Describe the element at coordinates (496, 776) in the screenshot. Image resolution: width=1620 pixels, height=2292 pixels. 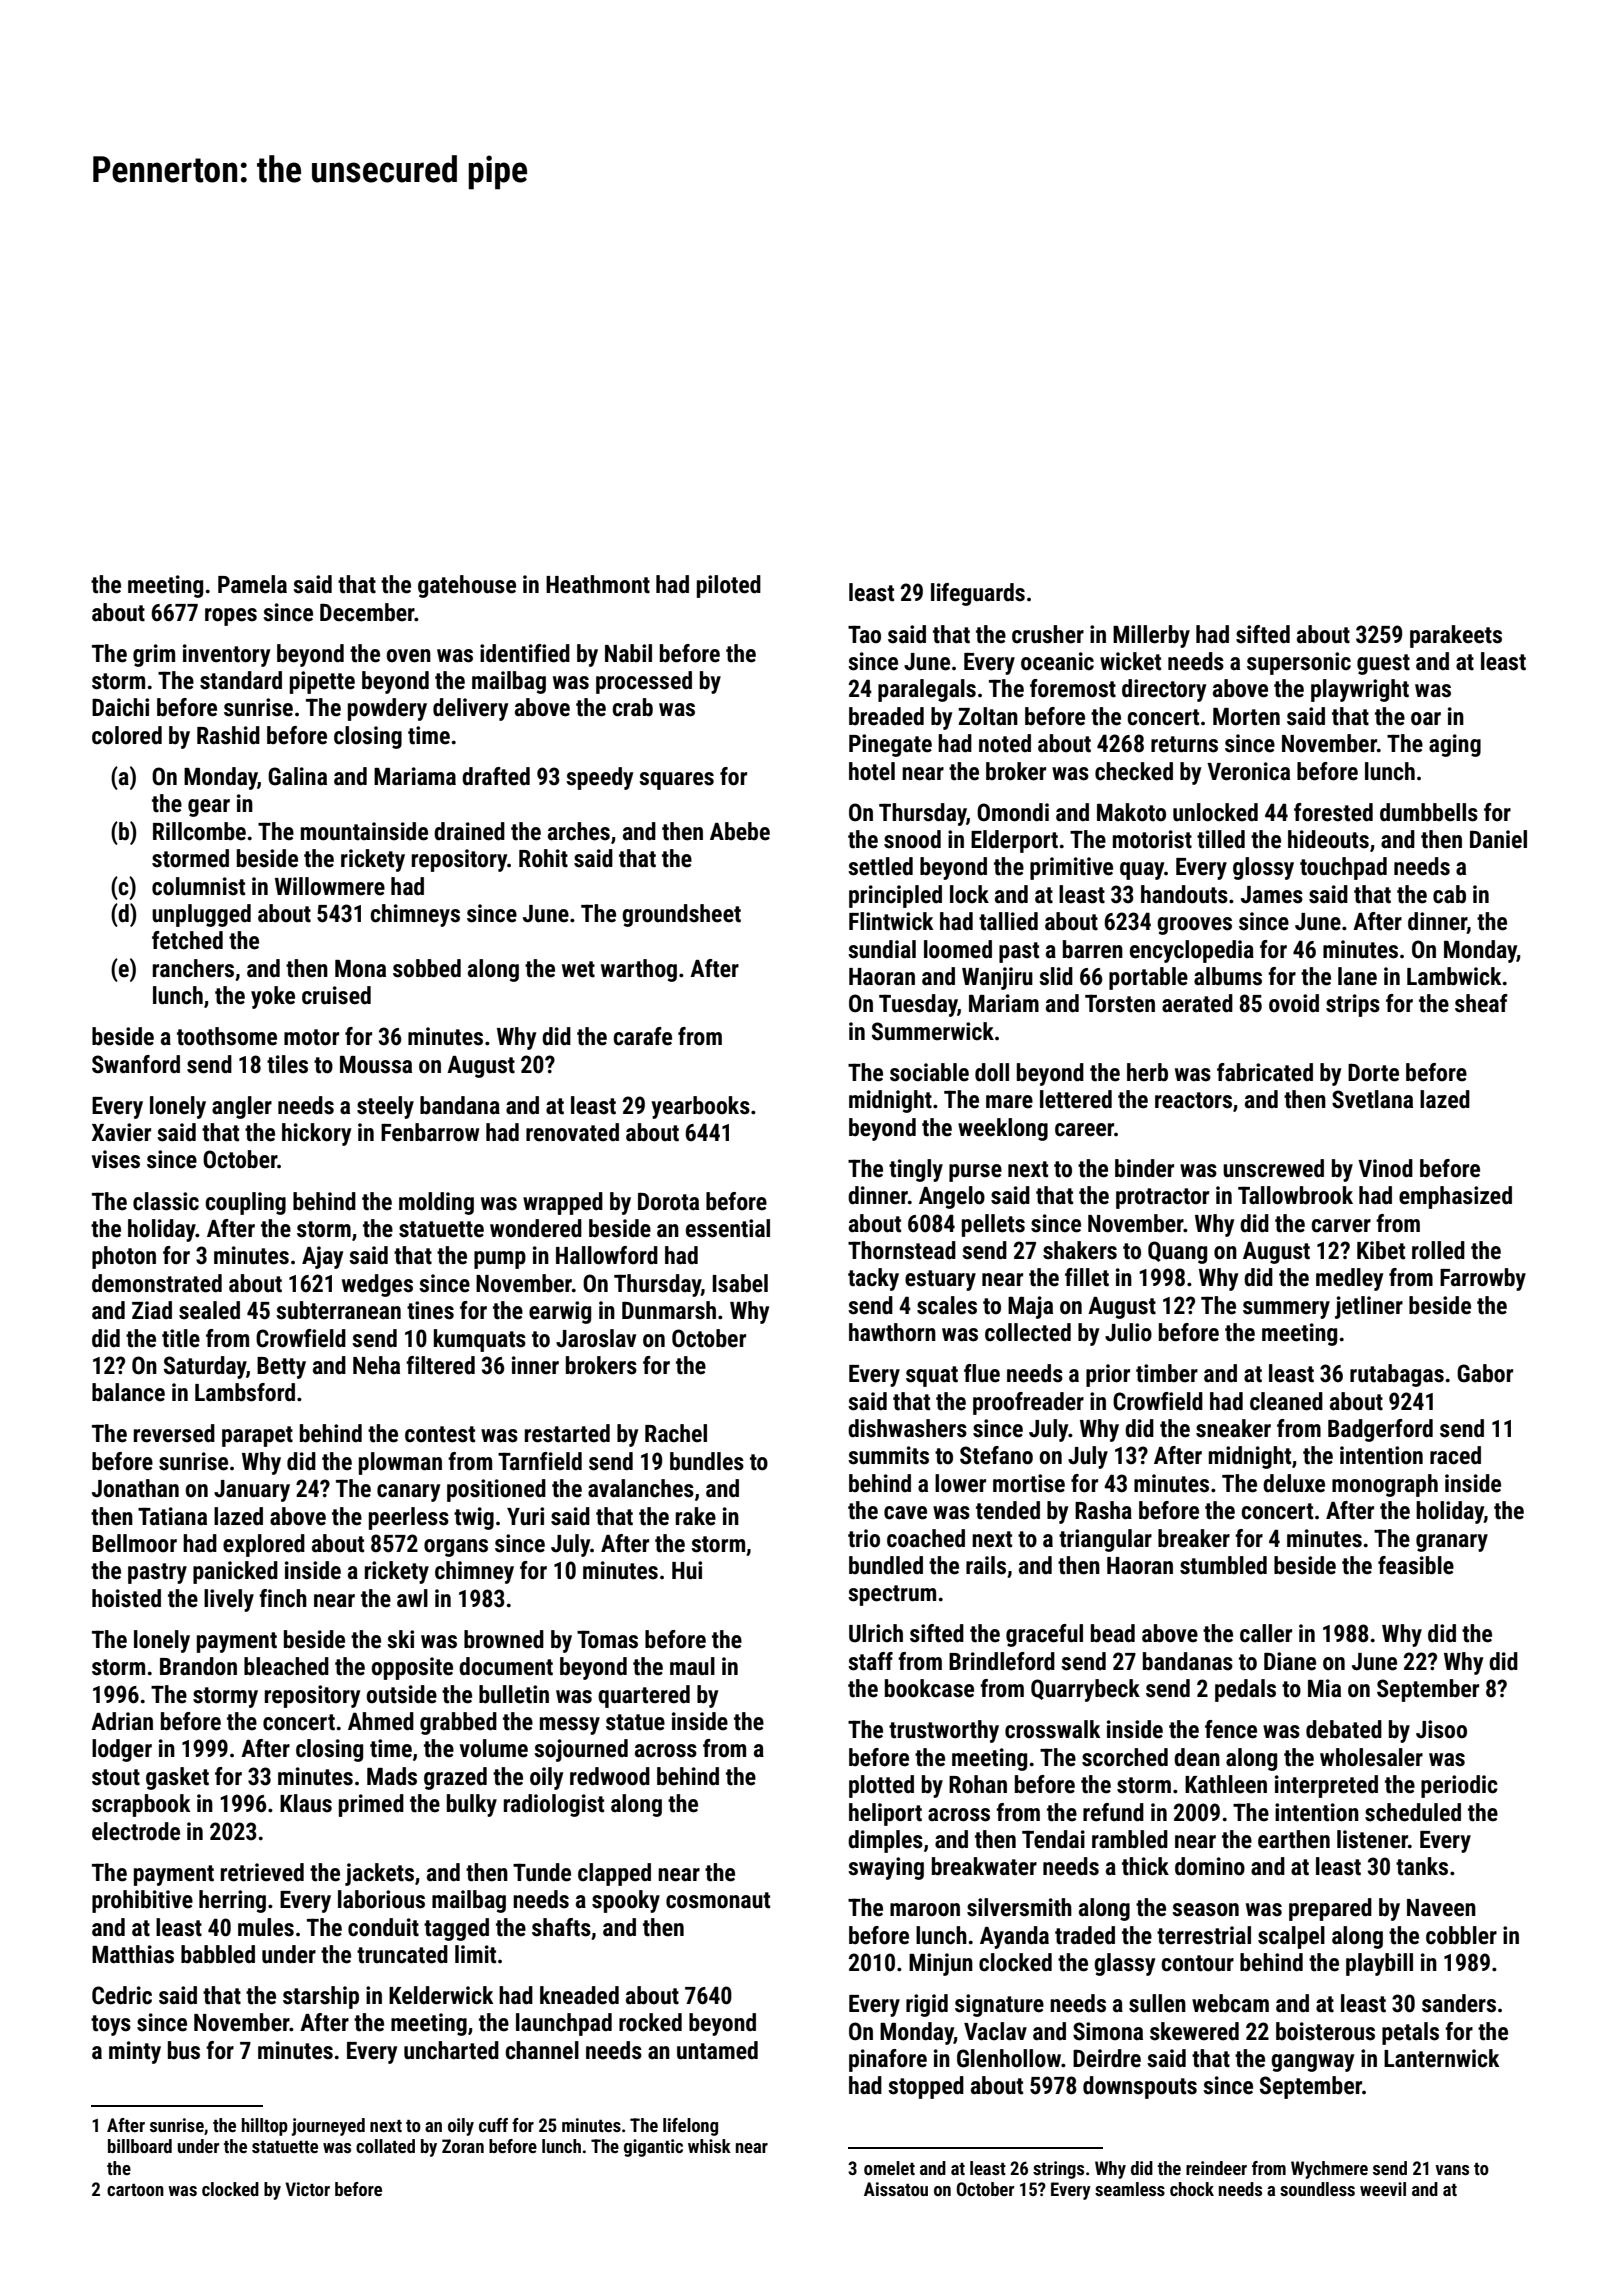
I see `drafted` at that location.
